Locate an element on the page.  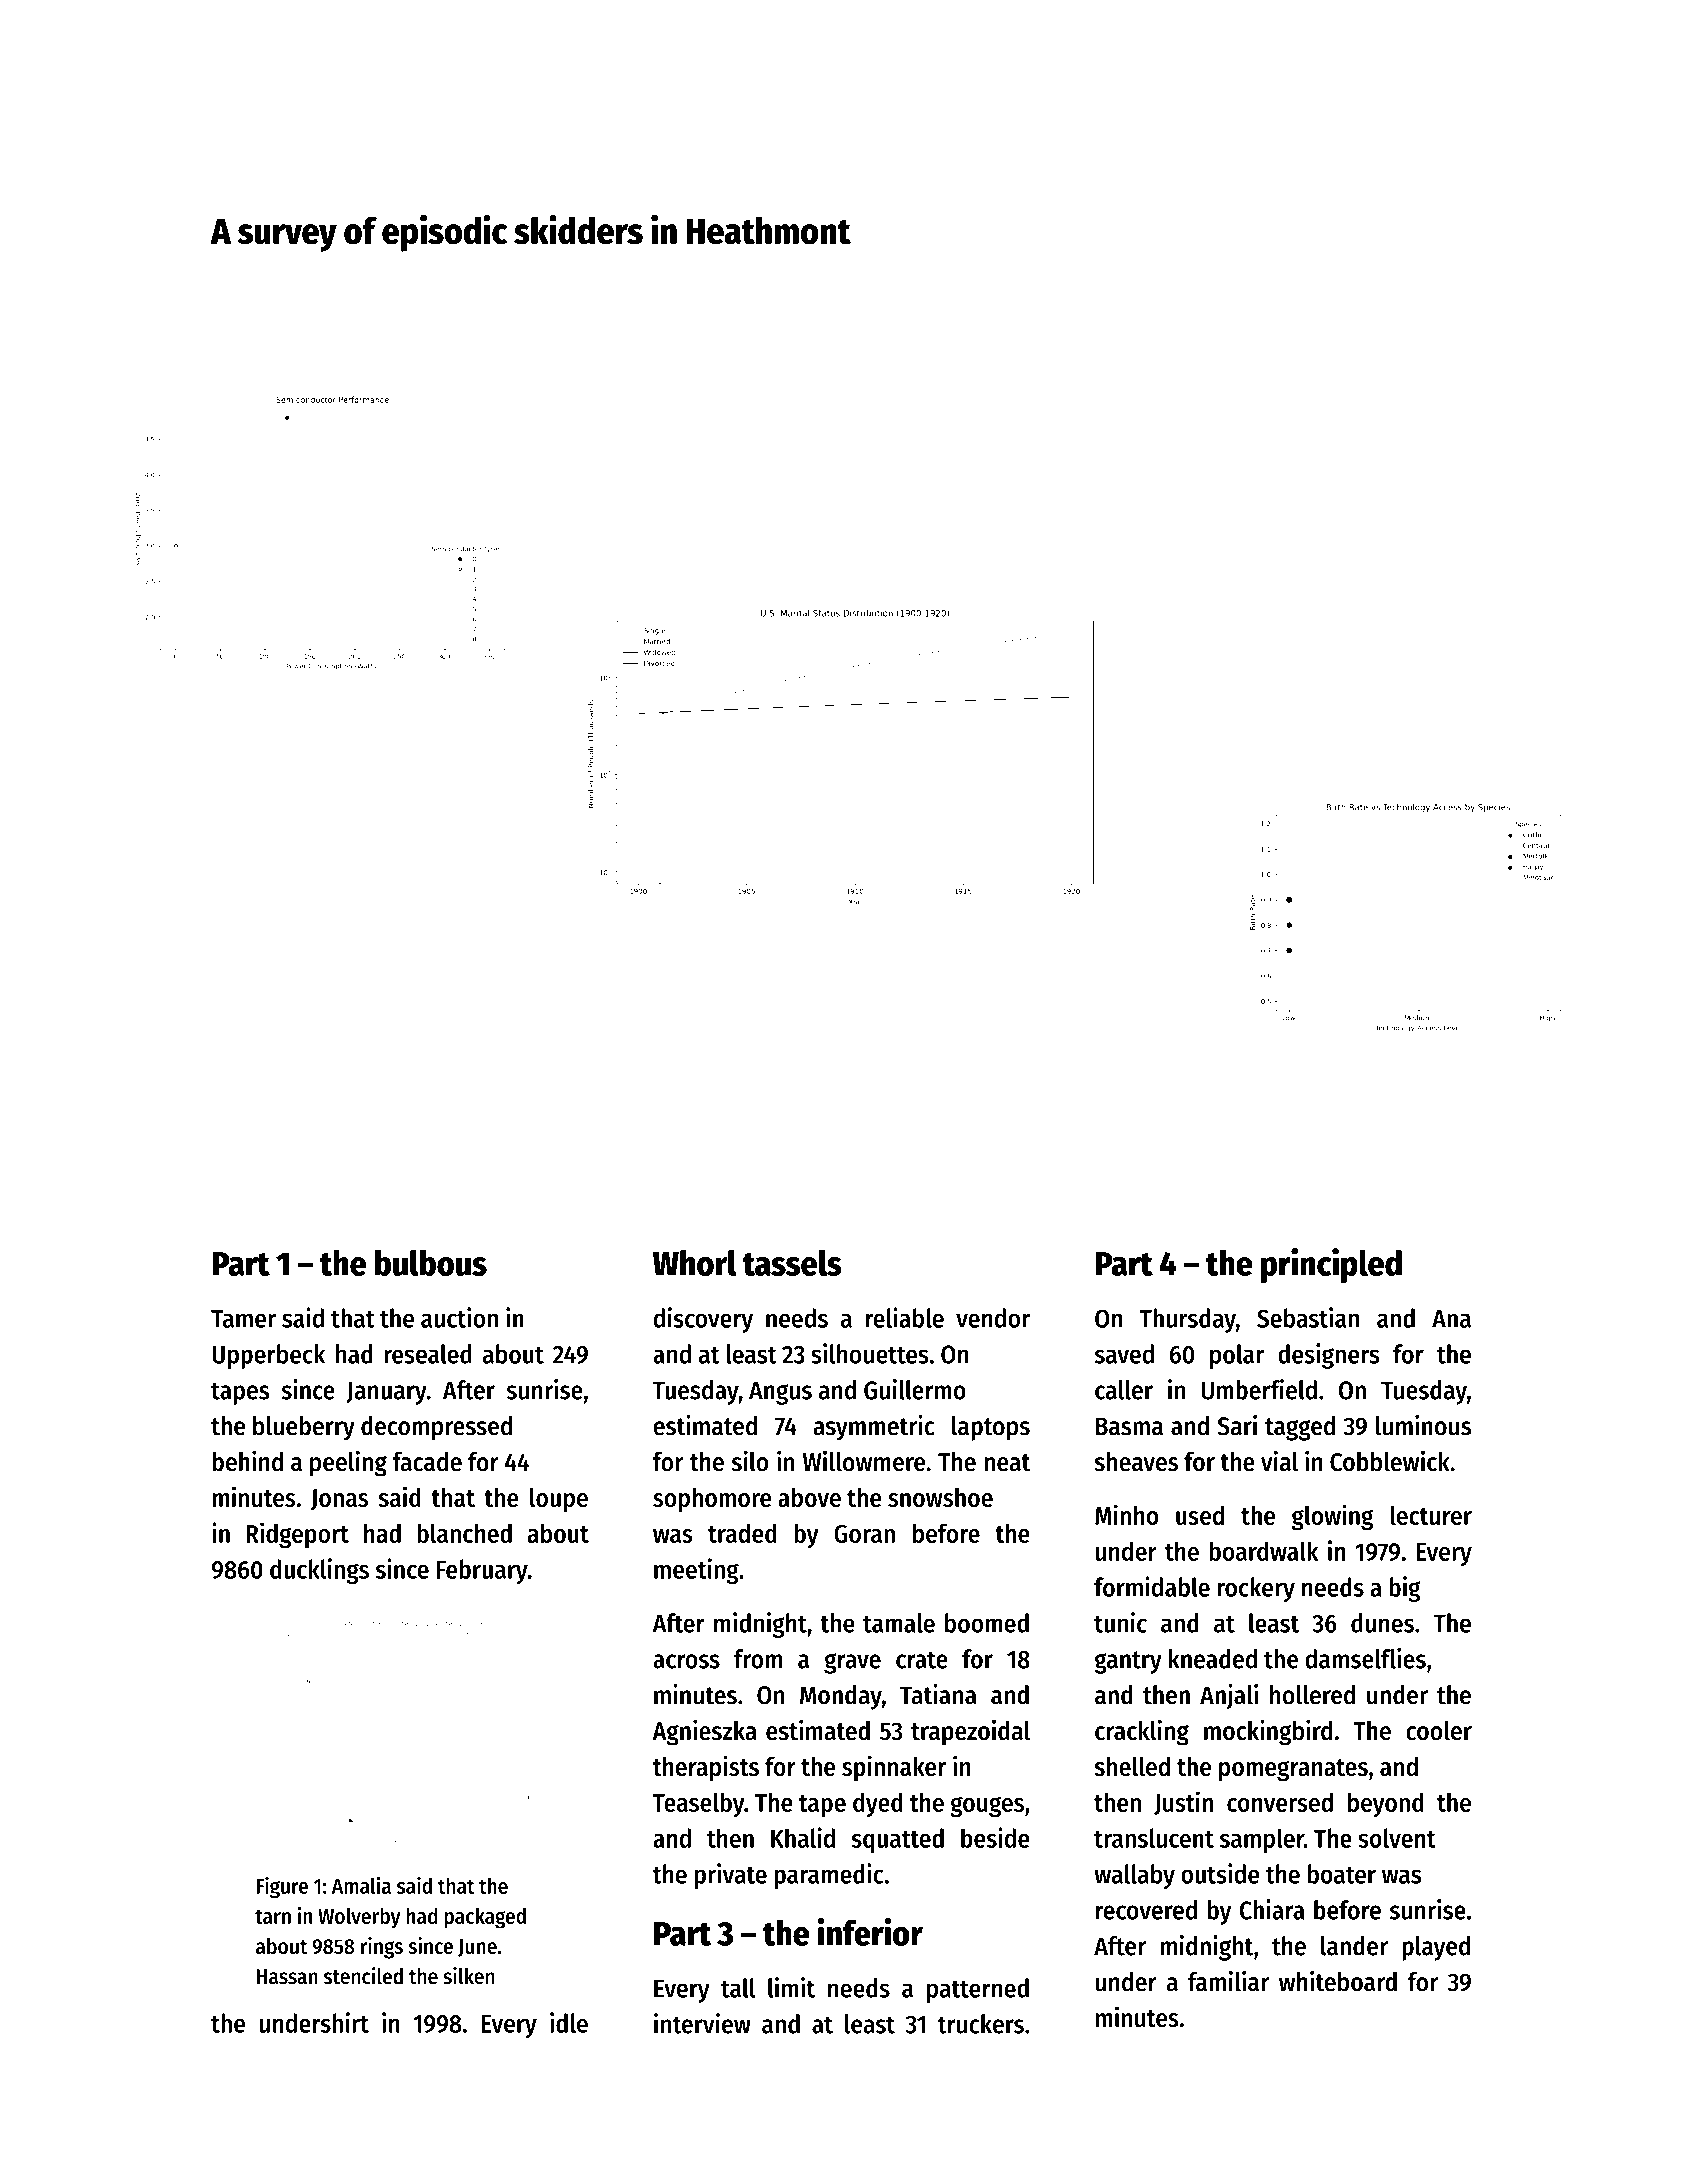
truckers is located at coordinates (981, 2024).
